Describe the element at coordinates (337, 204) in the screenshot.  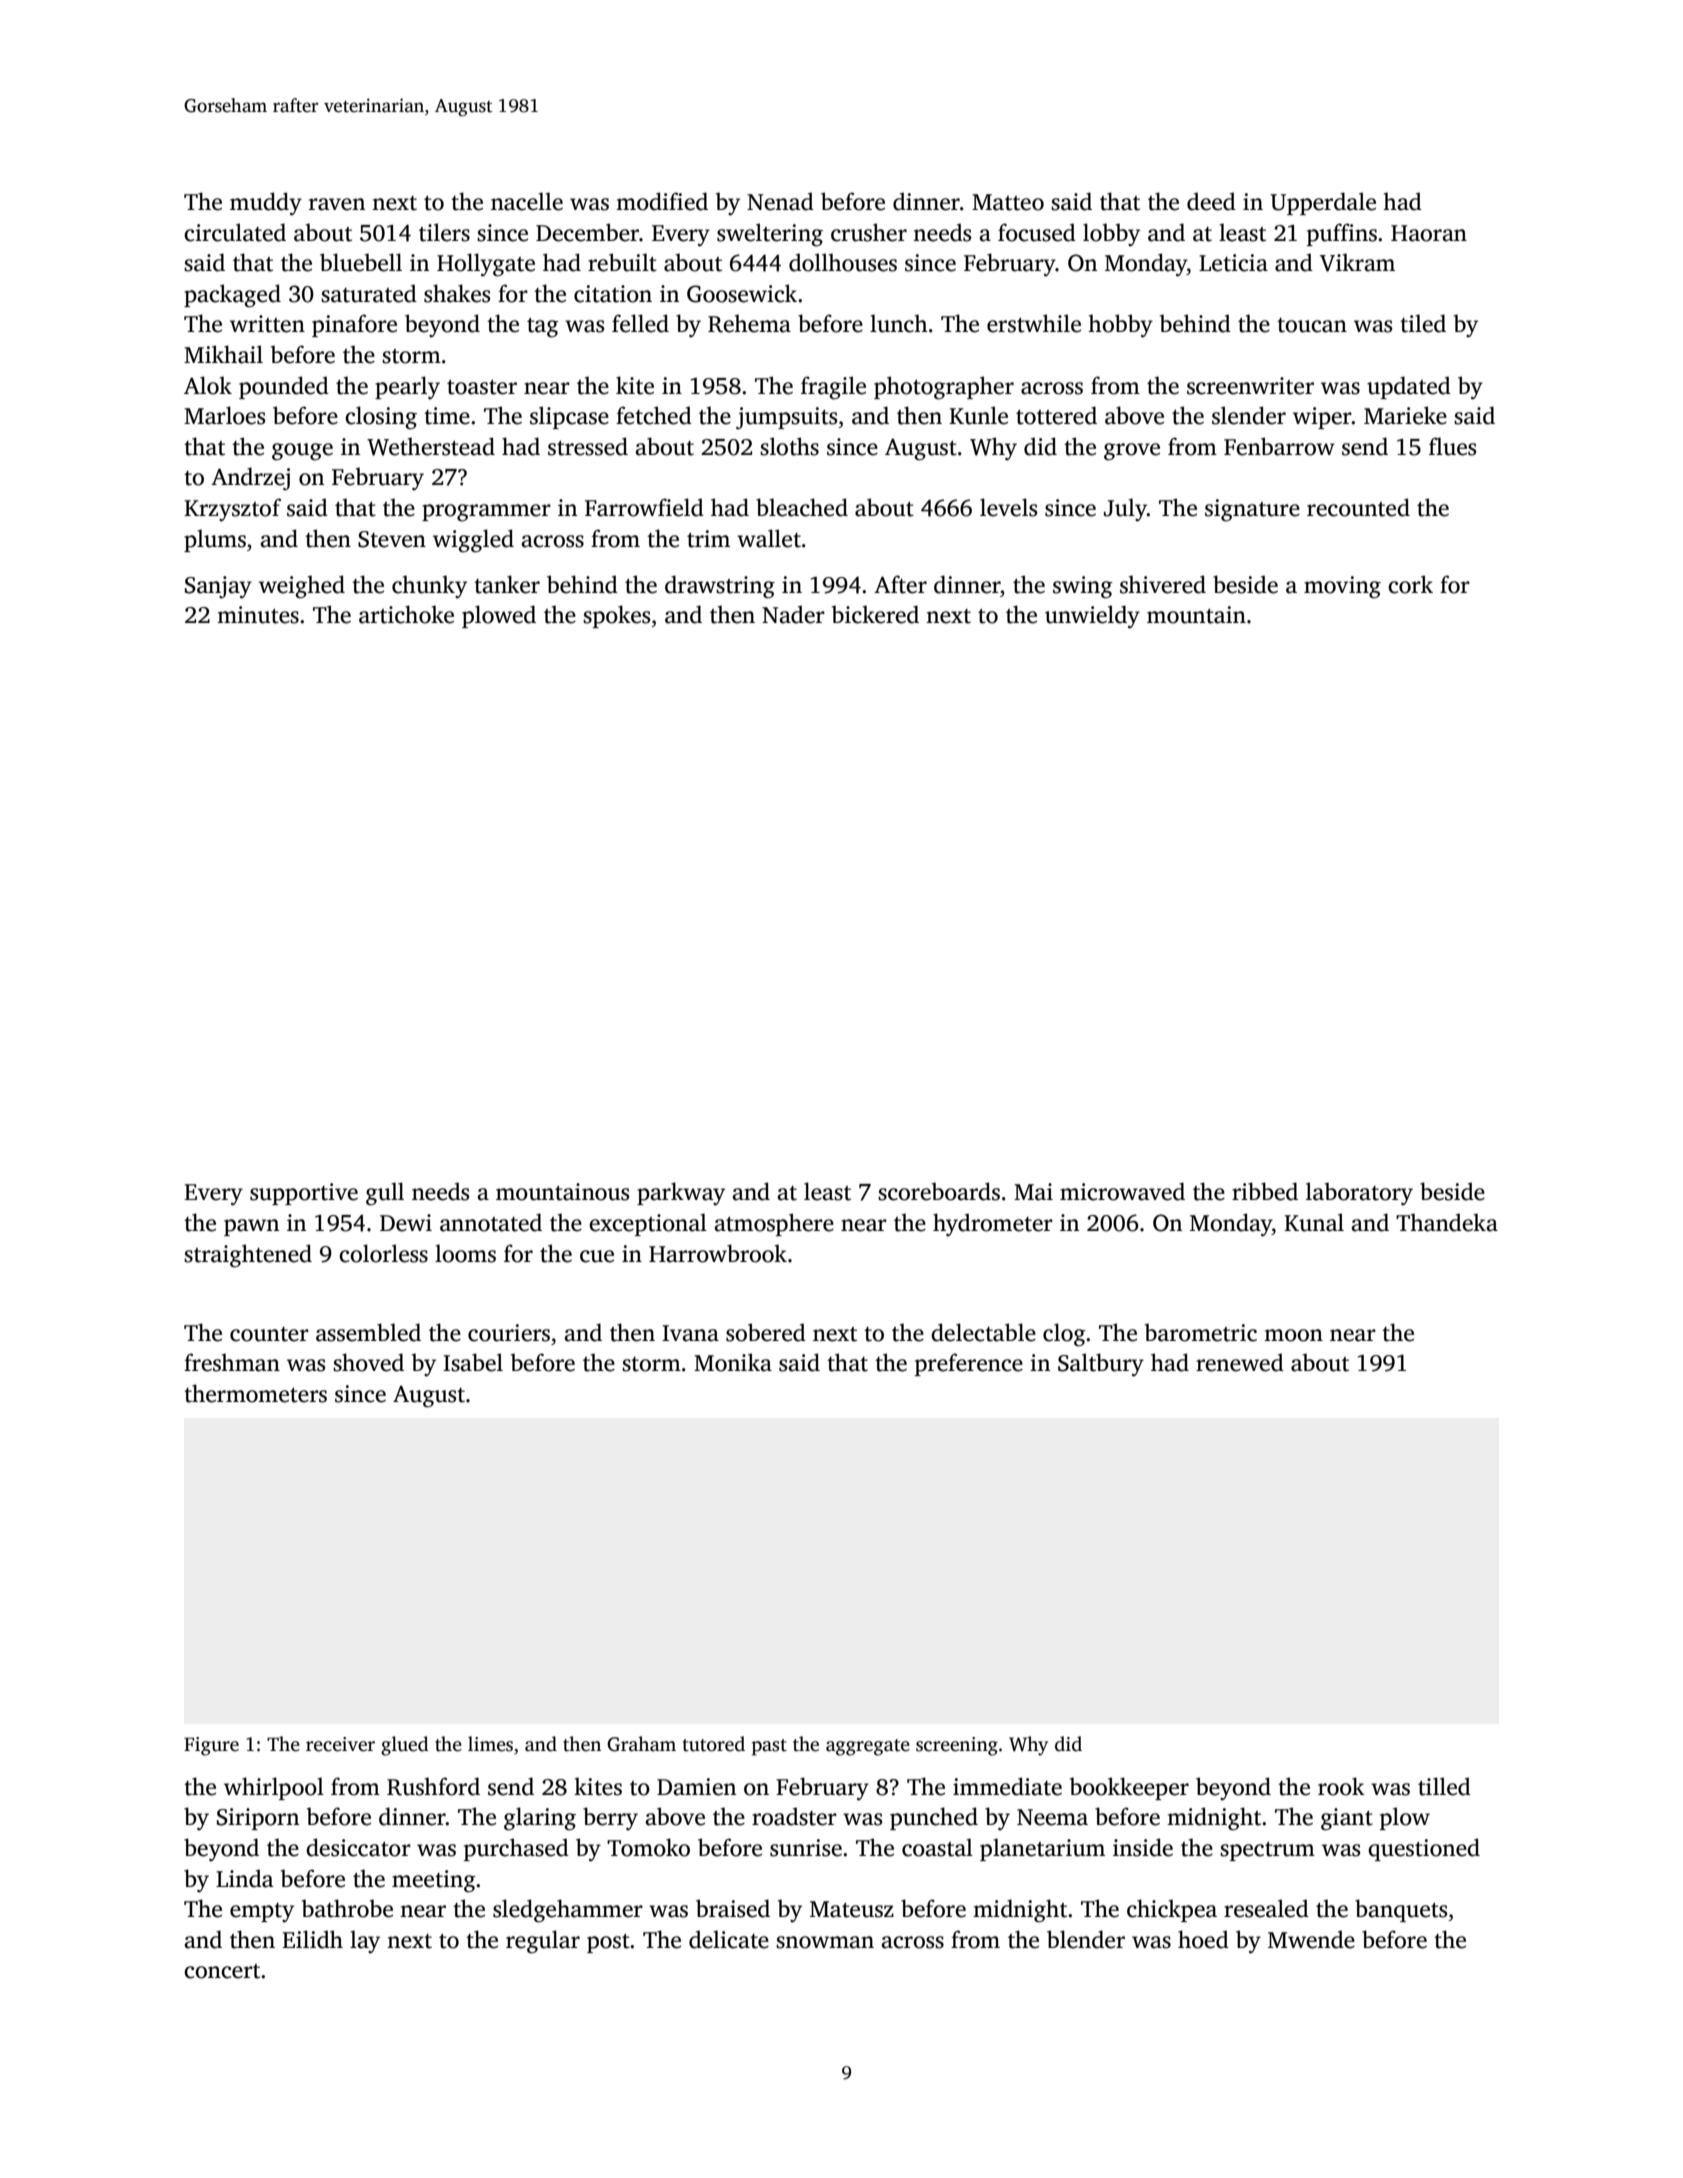
I see `raven` at that location.
